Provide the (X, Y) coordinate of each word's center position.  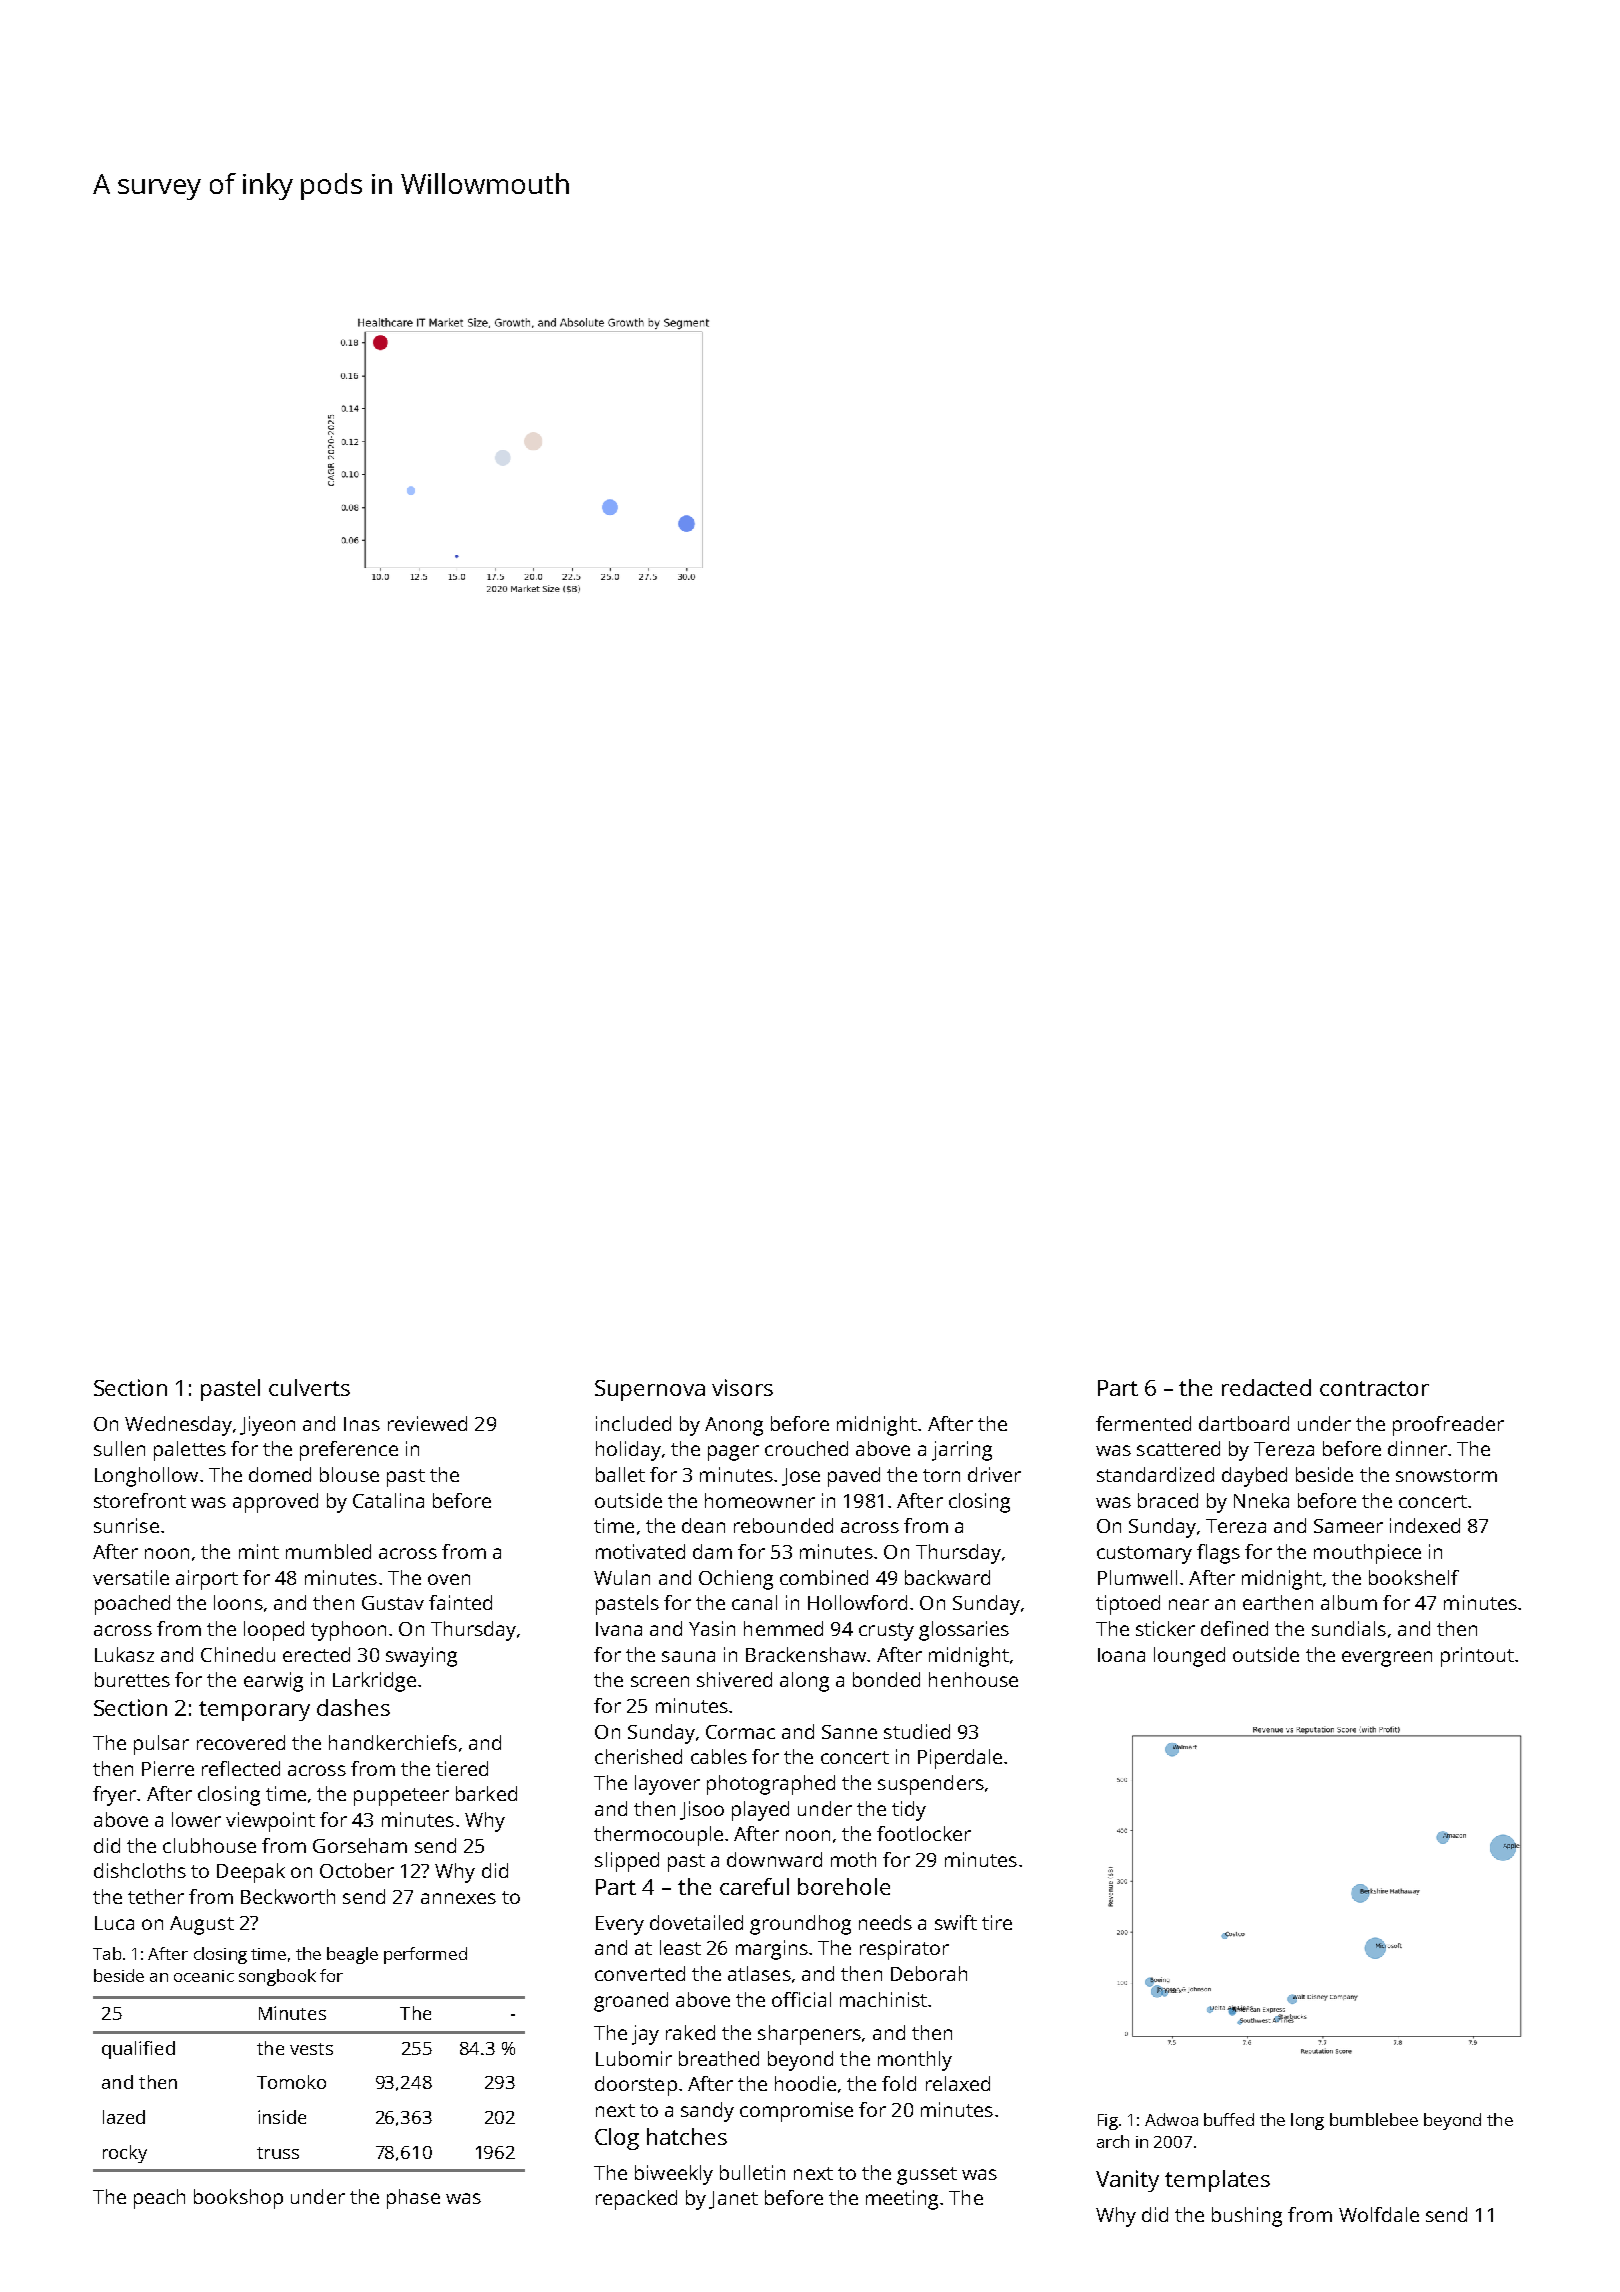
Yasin (712, 1628)
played (760, 1811)
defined (1234, 1628)
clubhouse (209, 1845)
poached (132, 1605)
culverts (309, 1387)
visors (742, 1387)
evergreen (1387, 1659)
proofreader (1448, 1426)
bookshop (238, 2199)
